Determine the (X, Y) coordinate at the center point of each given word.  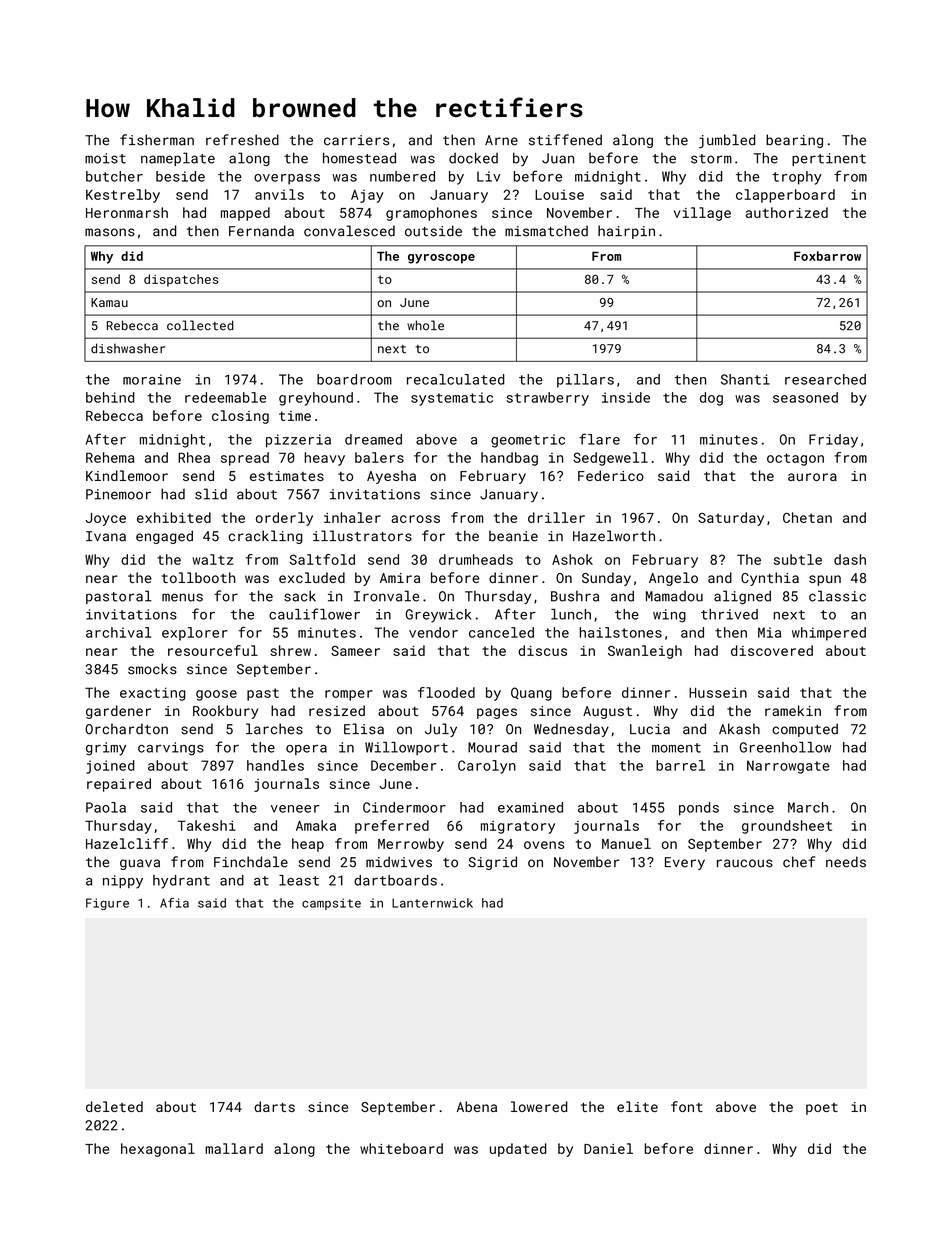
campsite (331, 904)
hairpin (626, 232)
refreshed (242, 140)
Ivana (106, 536)
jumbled (727, 141)
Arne (501, 140)
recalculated (455, 379)
